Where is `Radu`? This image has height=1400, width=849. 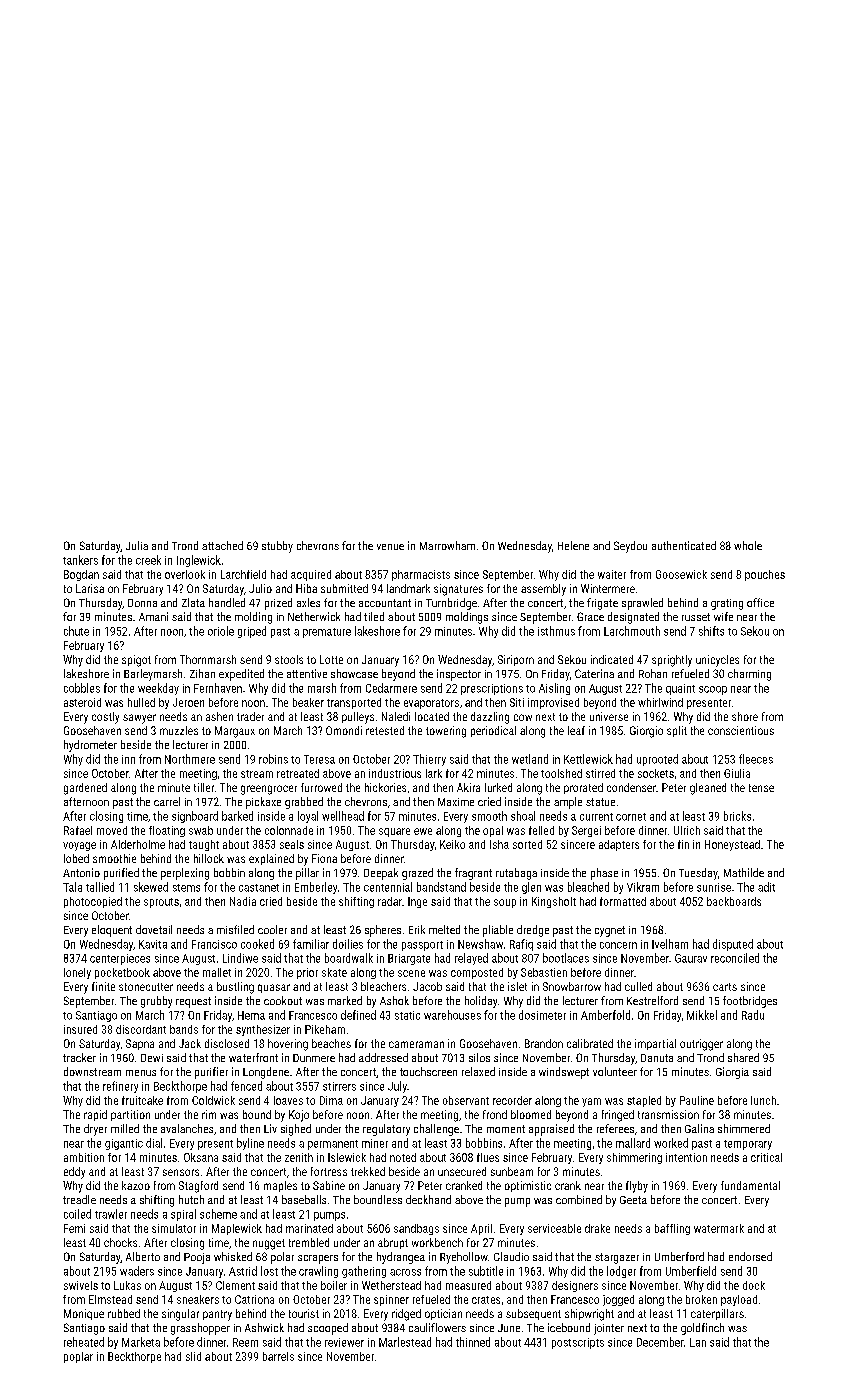
Radu is located at coordinates (753, 1015).
